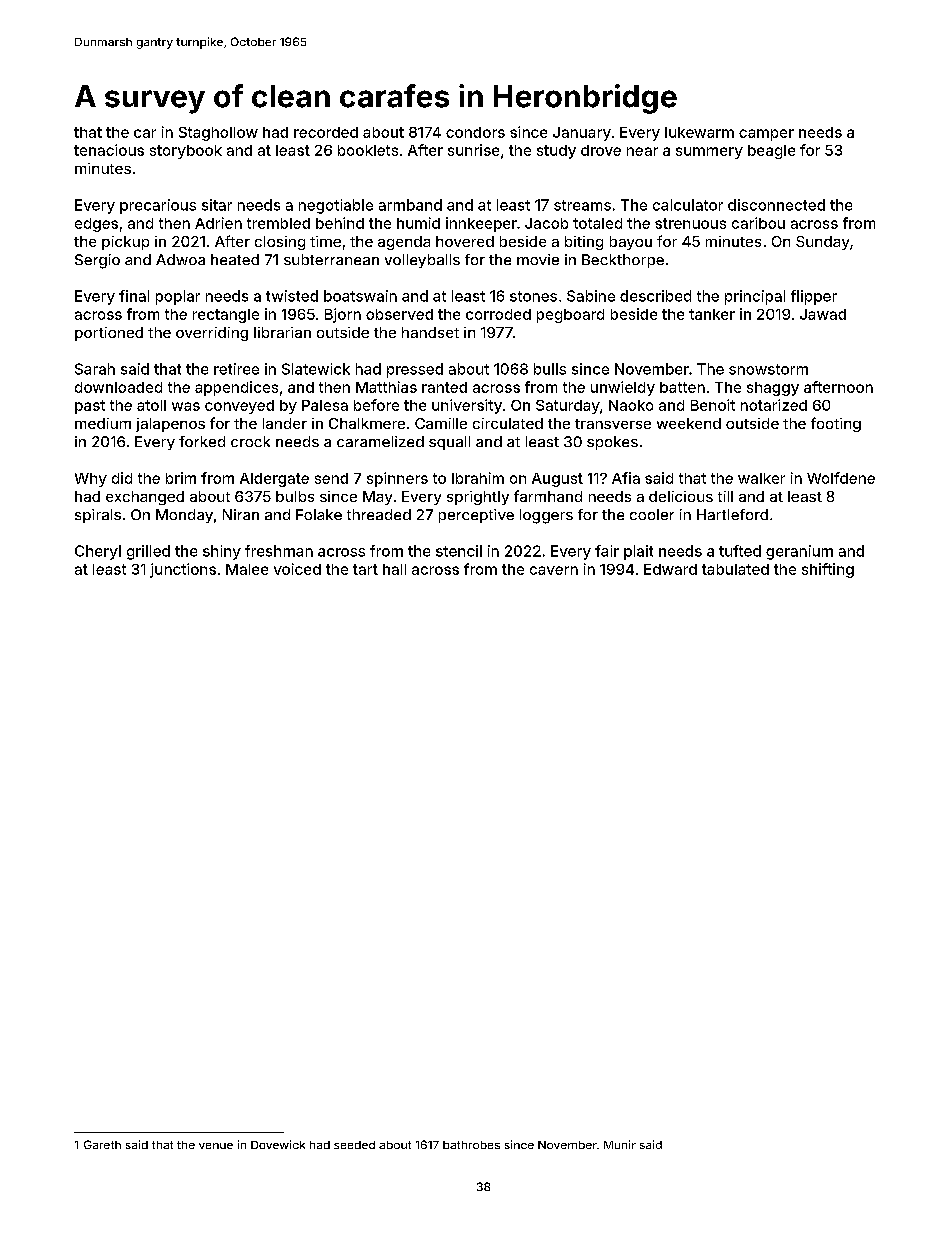 Image resolution: width=952 pixels, height=1233 pixels. I want to click on Chalkmere, so click(367, 423).
